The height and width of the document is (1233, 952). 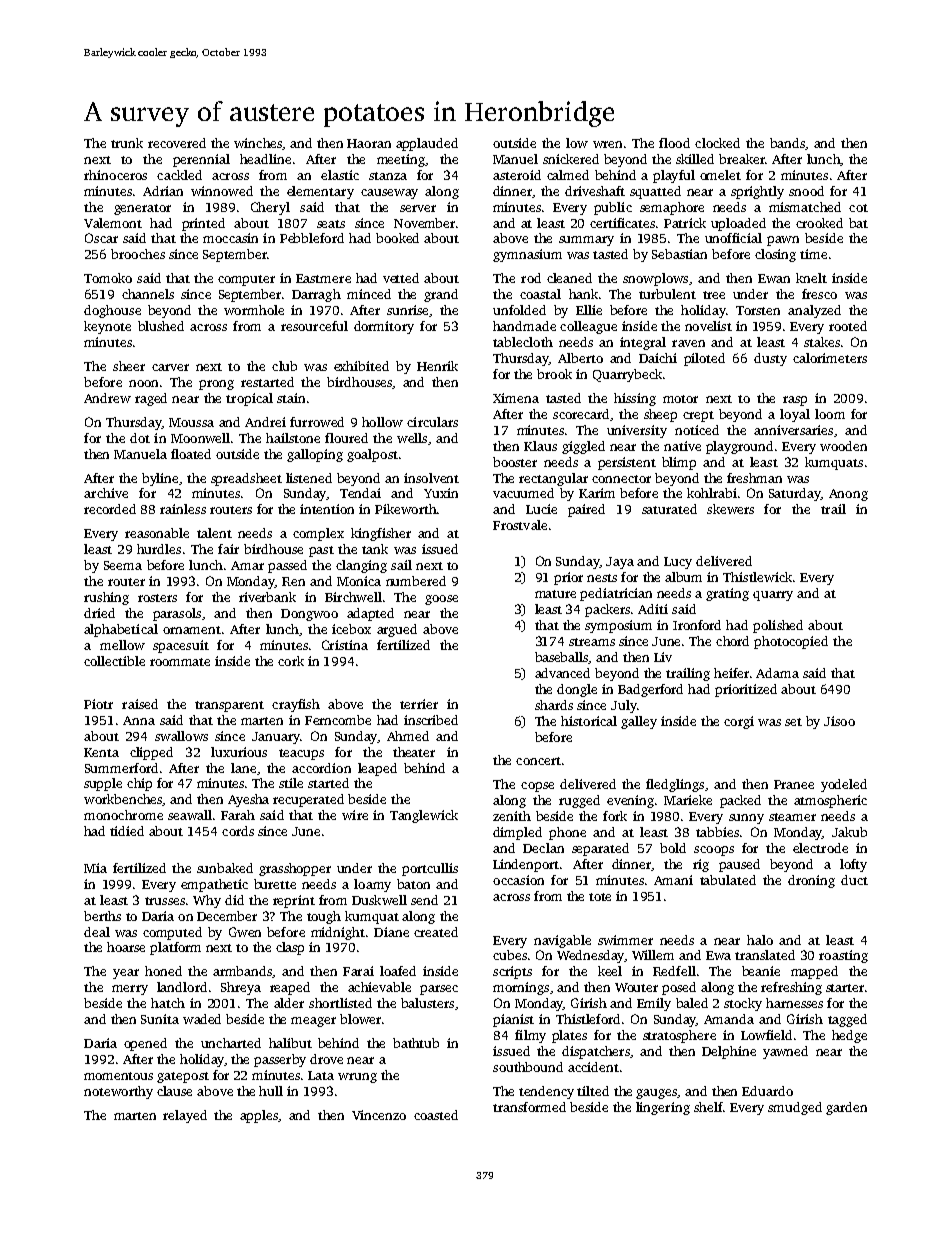 I want to click on computer, so click(x=246, y=280).
